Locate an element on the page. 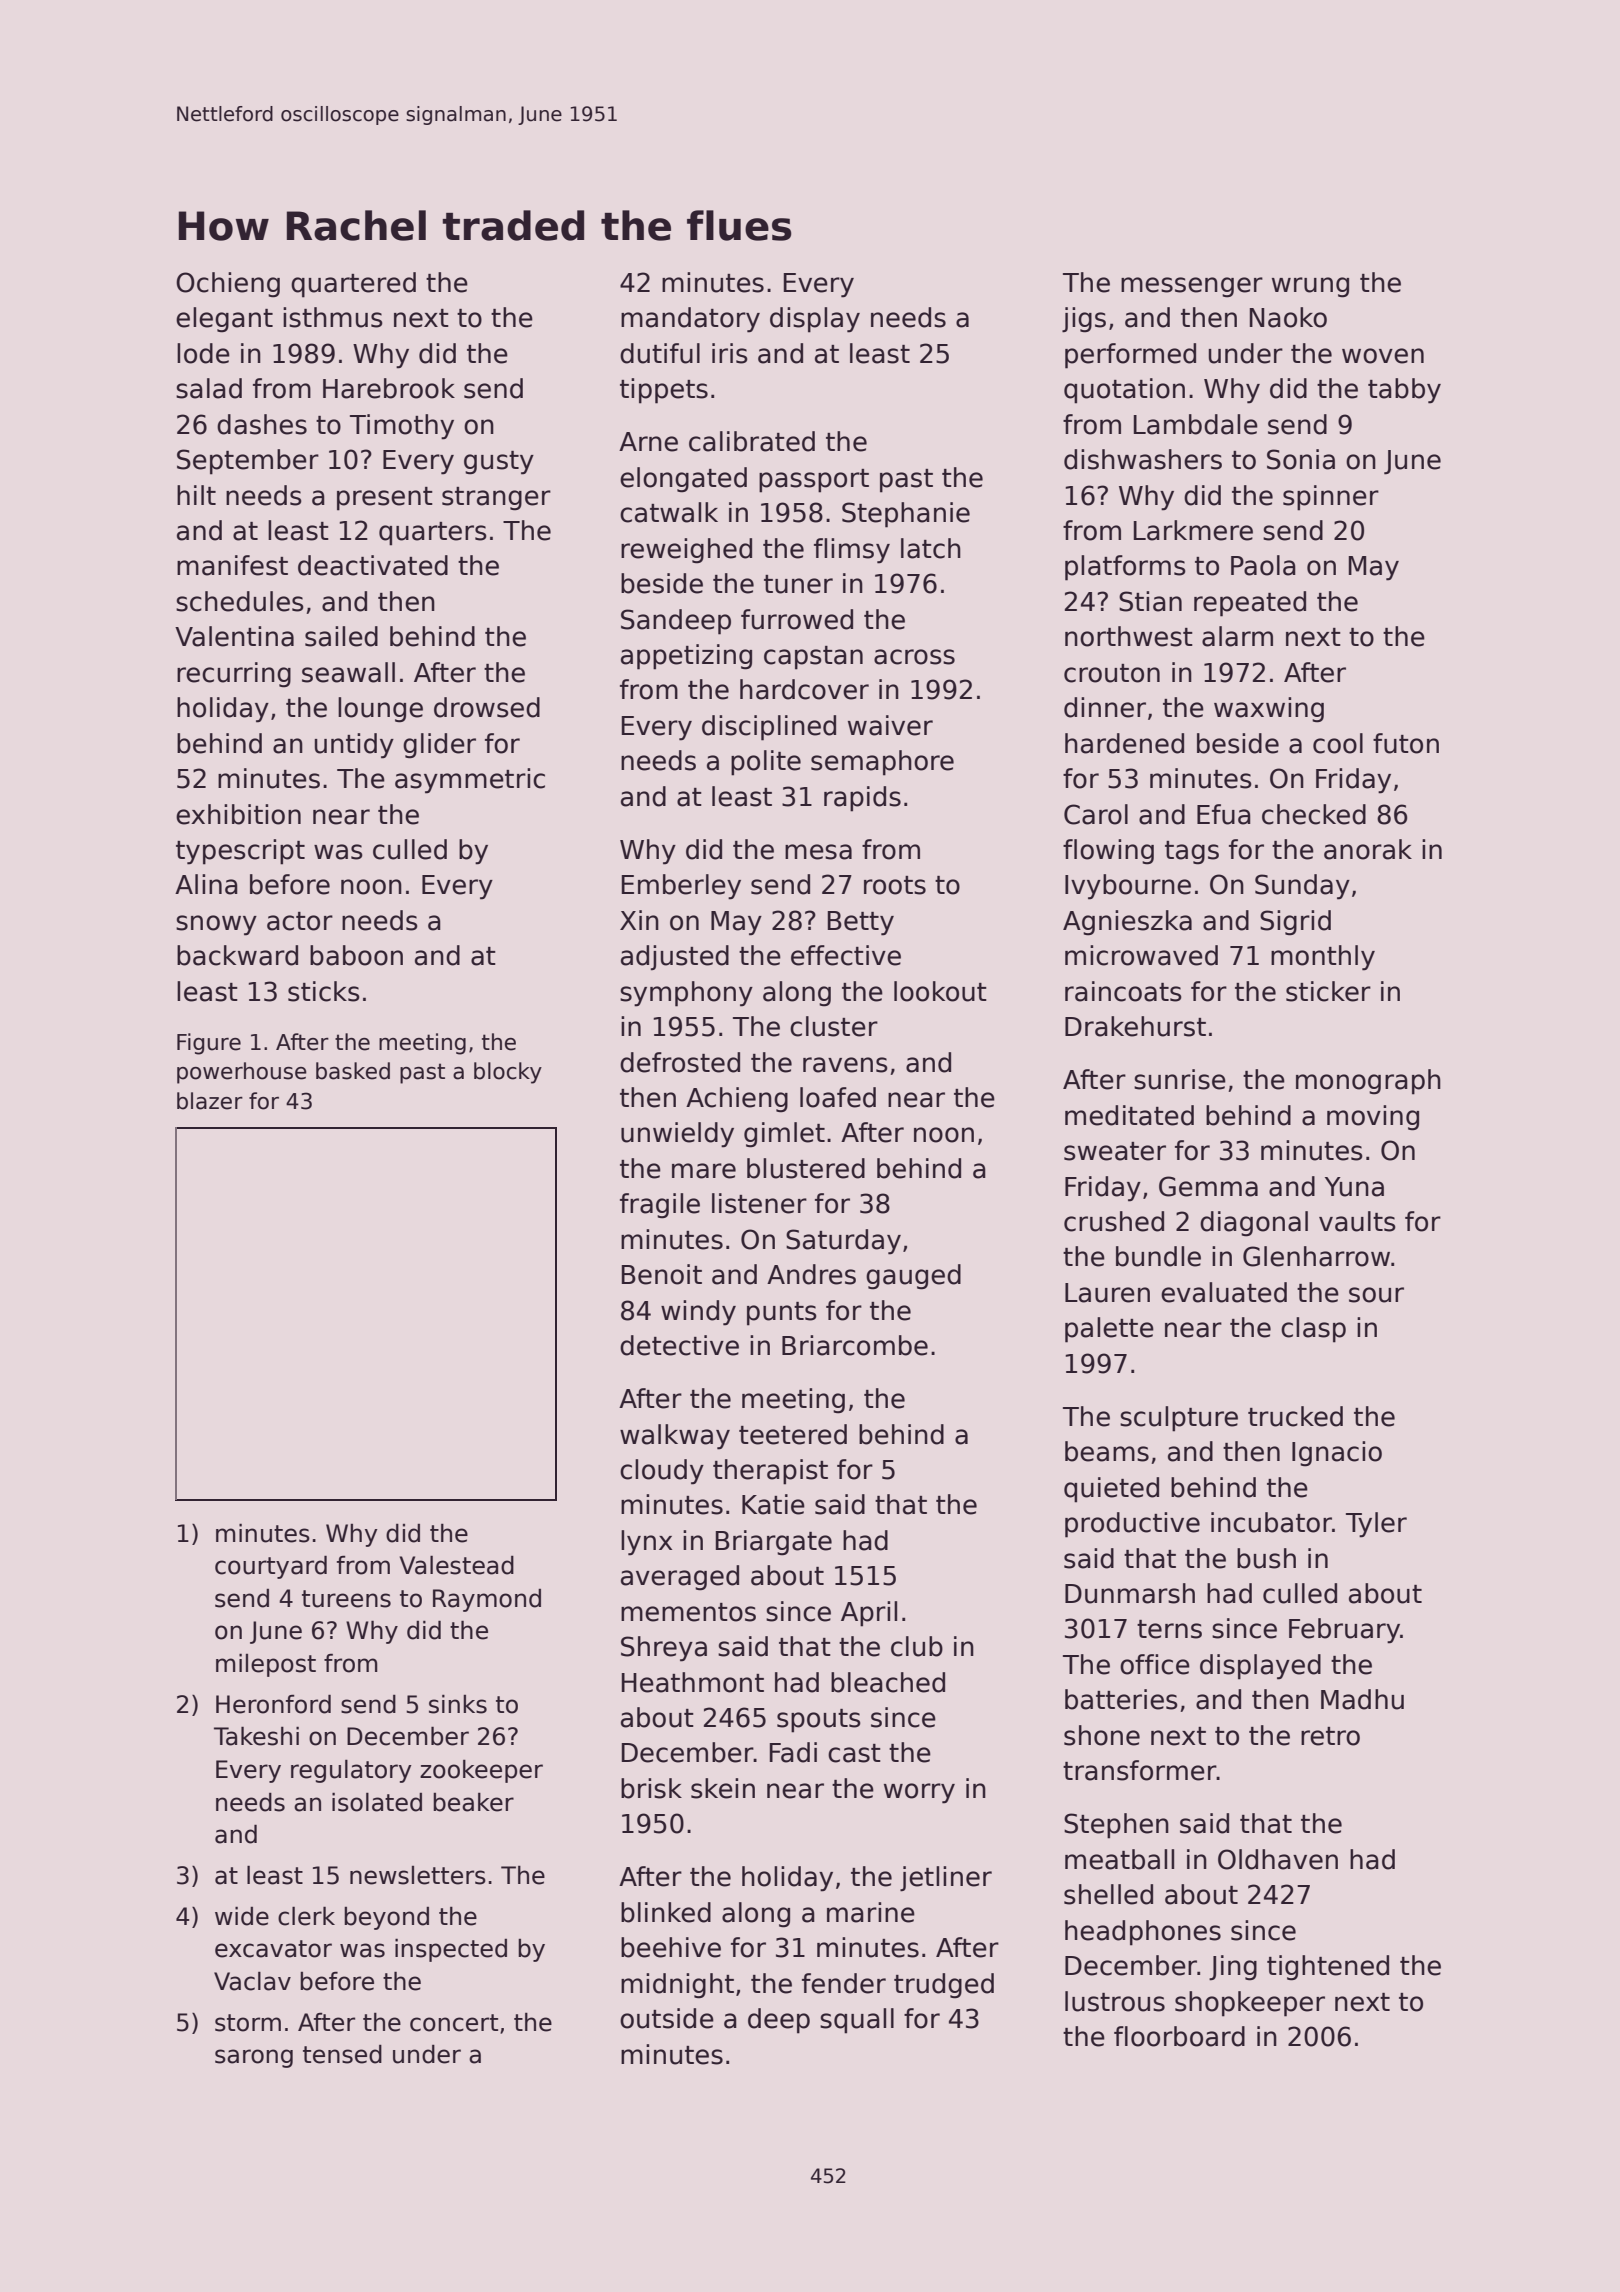  blazer is located at coordinates (210, 1101).
